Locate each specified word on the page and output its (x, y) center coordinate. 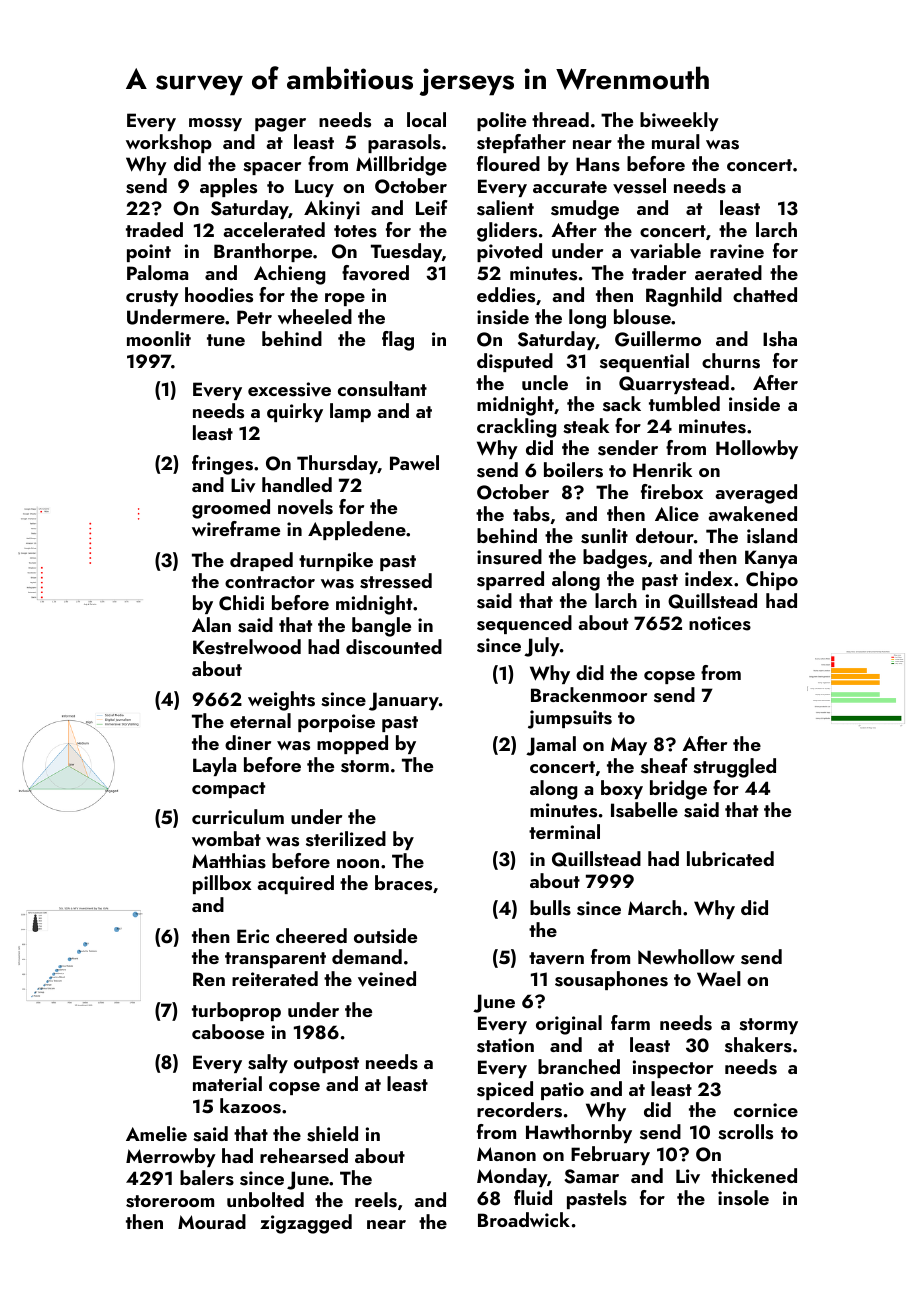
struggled (734, 768)
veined (387, 979)
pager (280, 125)
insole (743, 1198)
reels (376, 1200)
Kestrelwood (247, 647)
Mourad (212, 1221)
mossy (215, 124)
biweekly (679, 121)
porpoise (336, 723)
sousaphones (611, 980)
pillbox (222, 884)
